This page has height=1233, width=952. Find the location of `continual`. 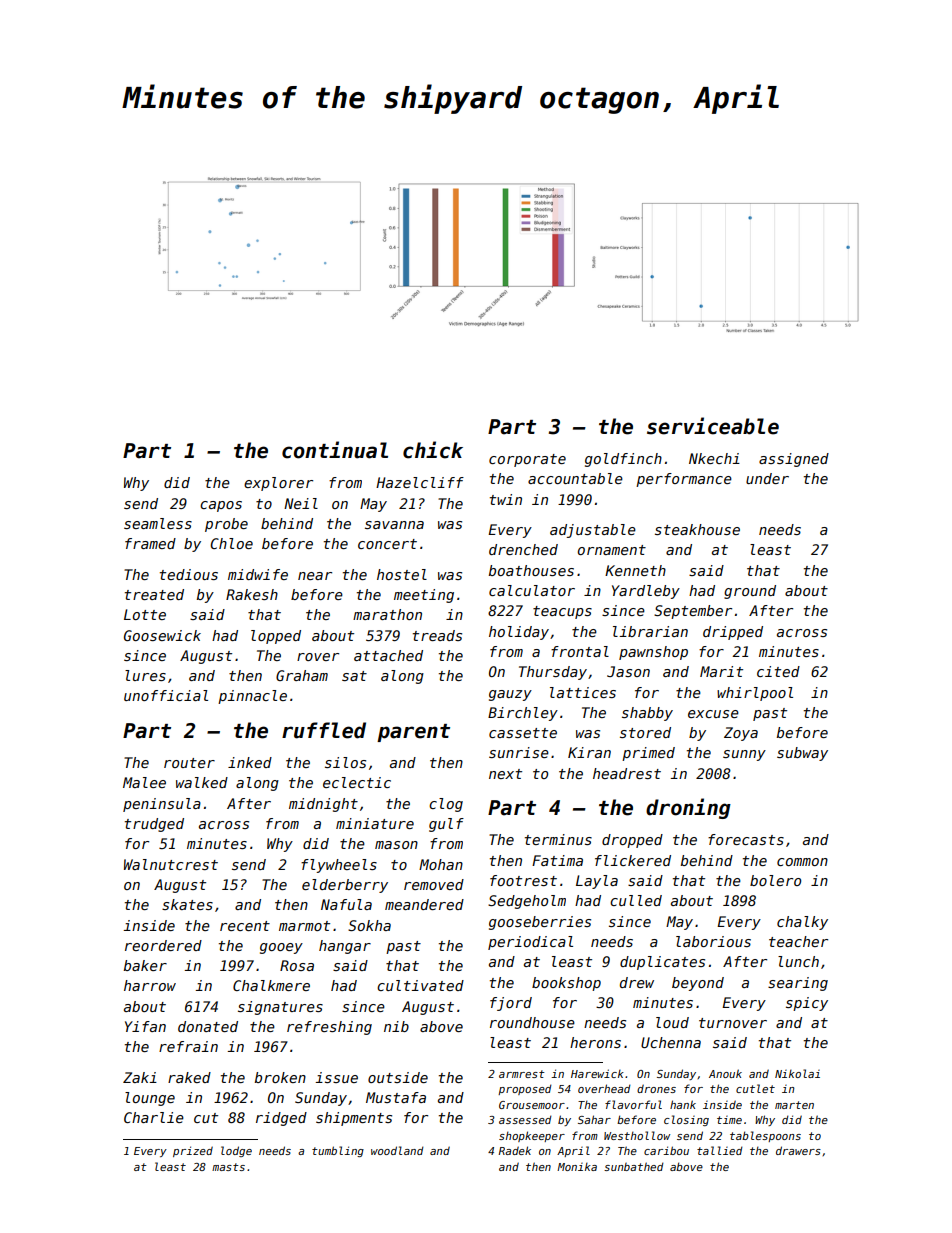

continual is located at coordinates (335, 450).
